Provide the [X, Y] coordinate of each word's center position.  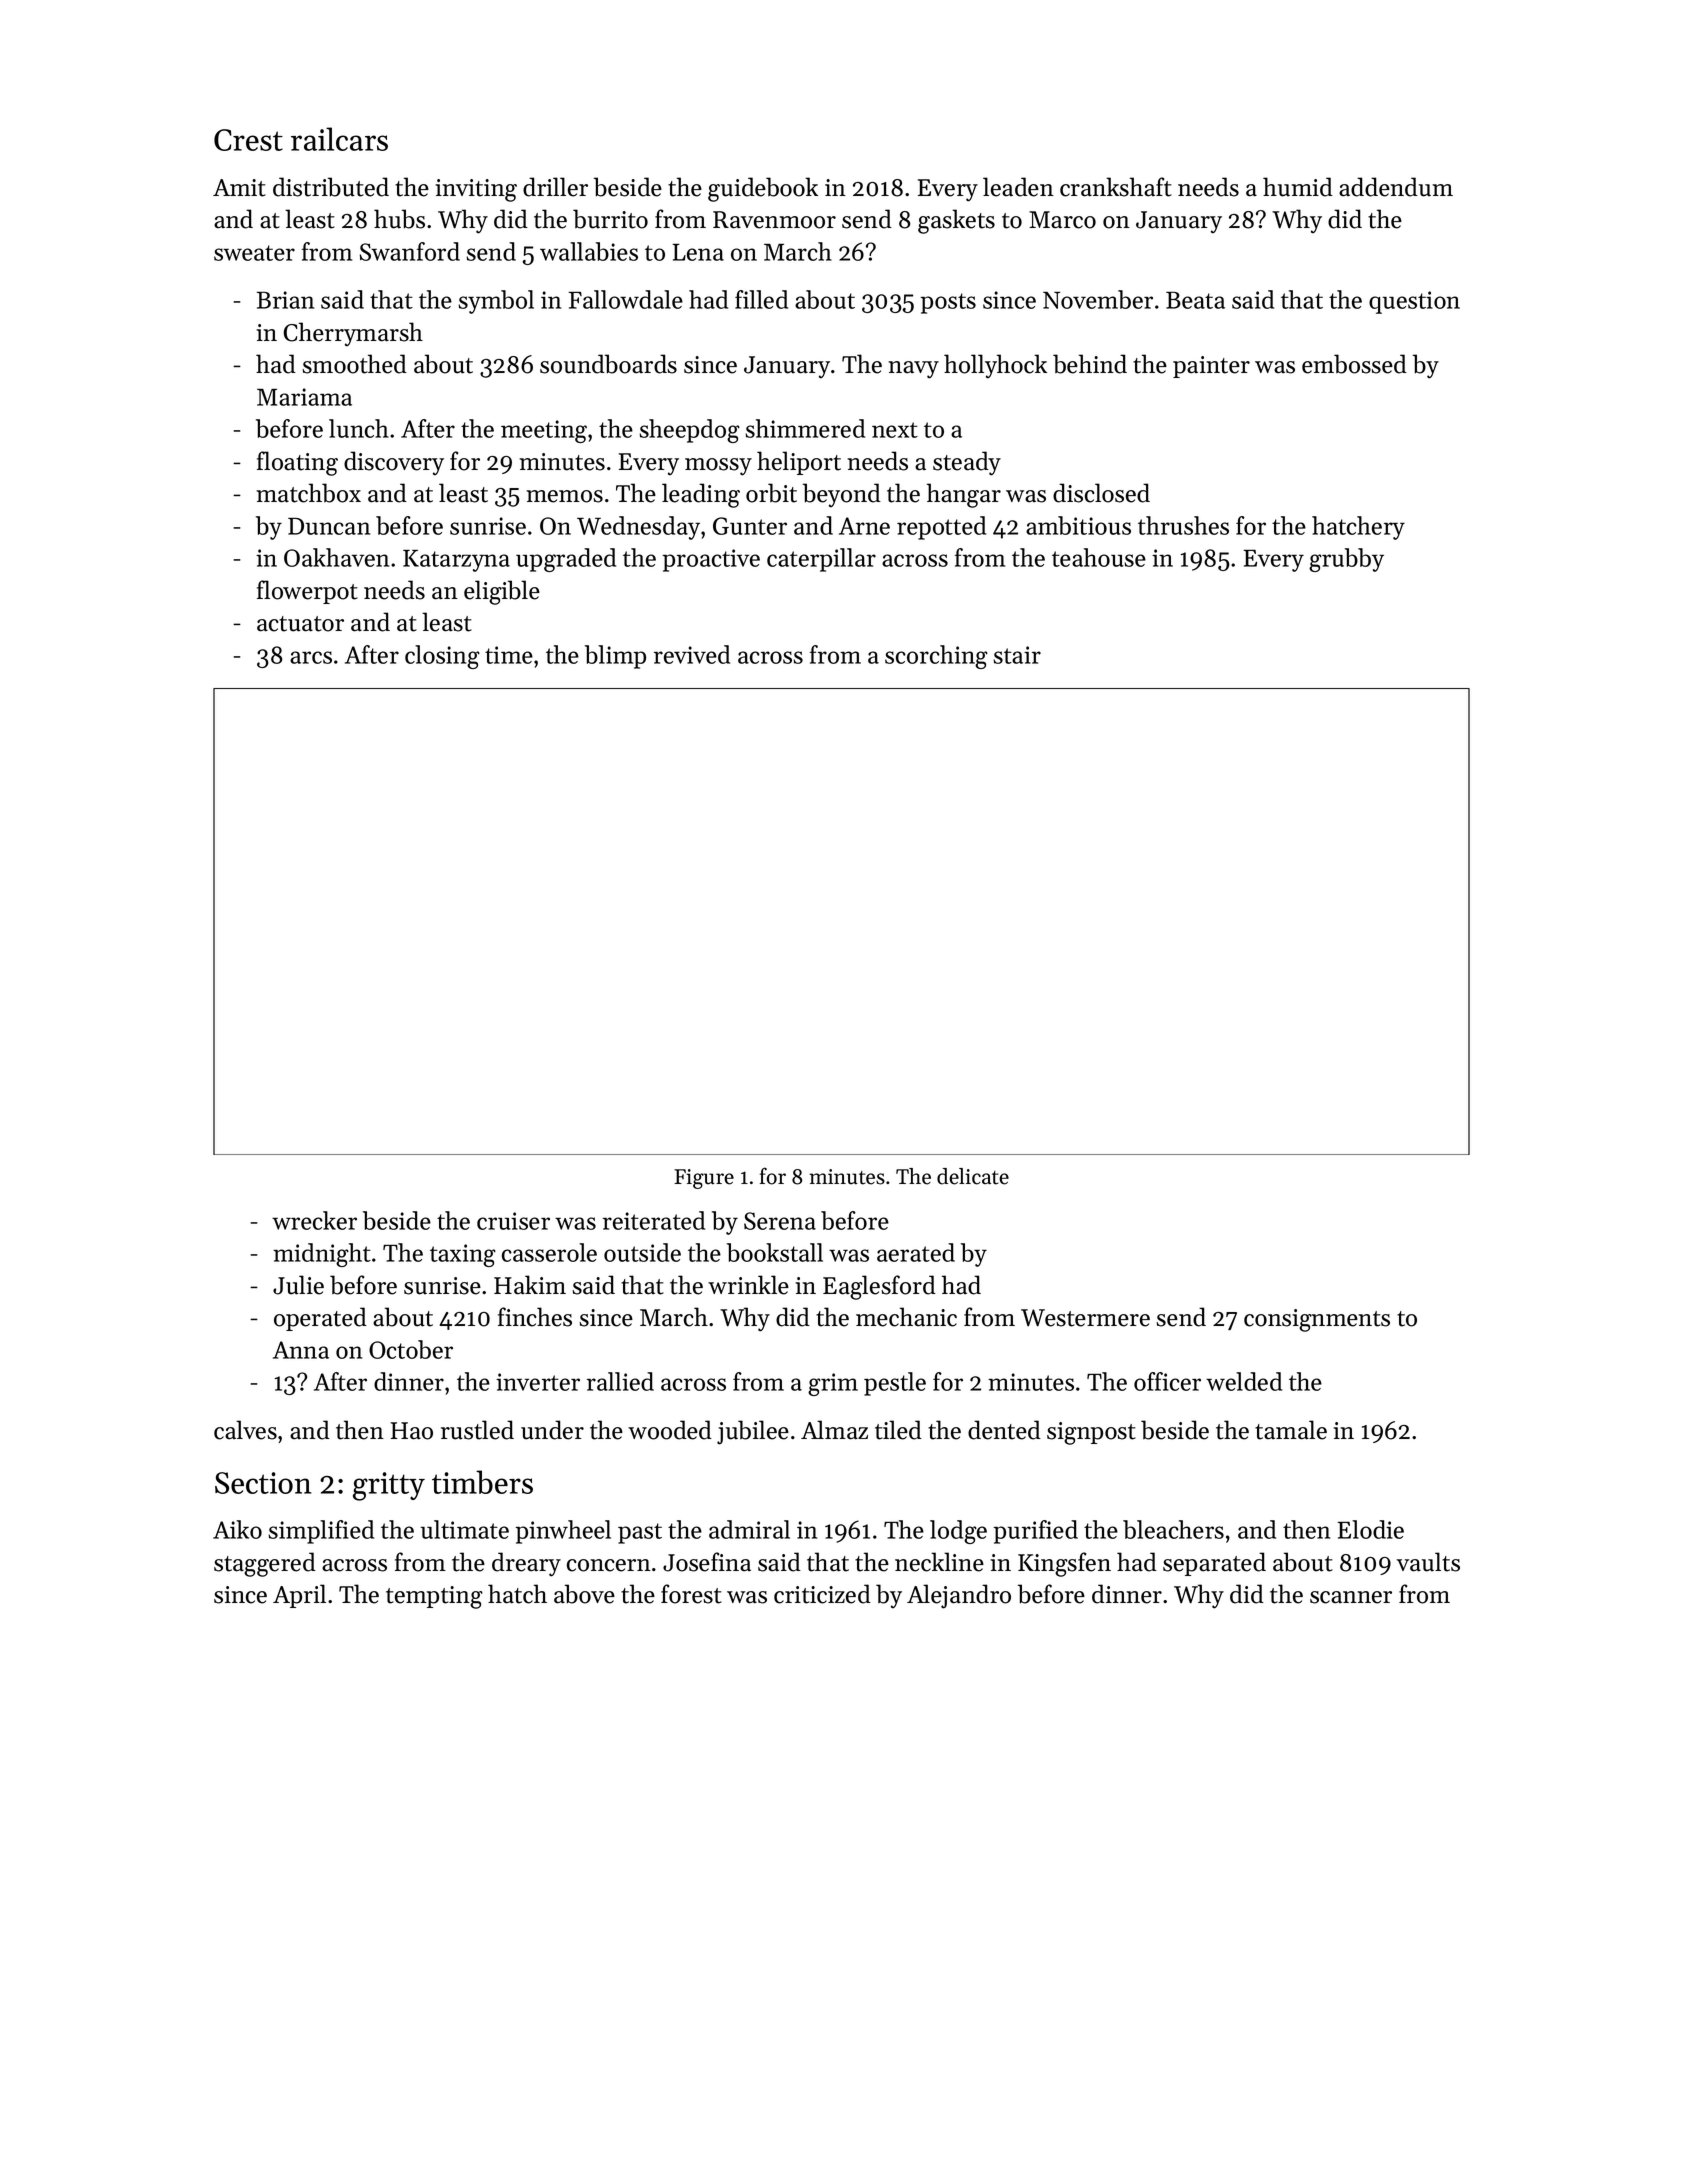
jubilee [753, 1432]
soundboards [608, 364]
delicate [973, 1176]
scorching [936, 657]
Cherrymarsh [353, 334]
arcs [311, 657]
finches [535, 1317]
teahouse [1099, 557]
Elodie [1370, 1529]
